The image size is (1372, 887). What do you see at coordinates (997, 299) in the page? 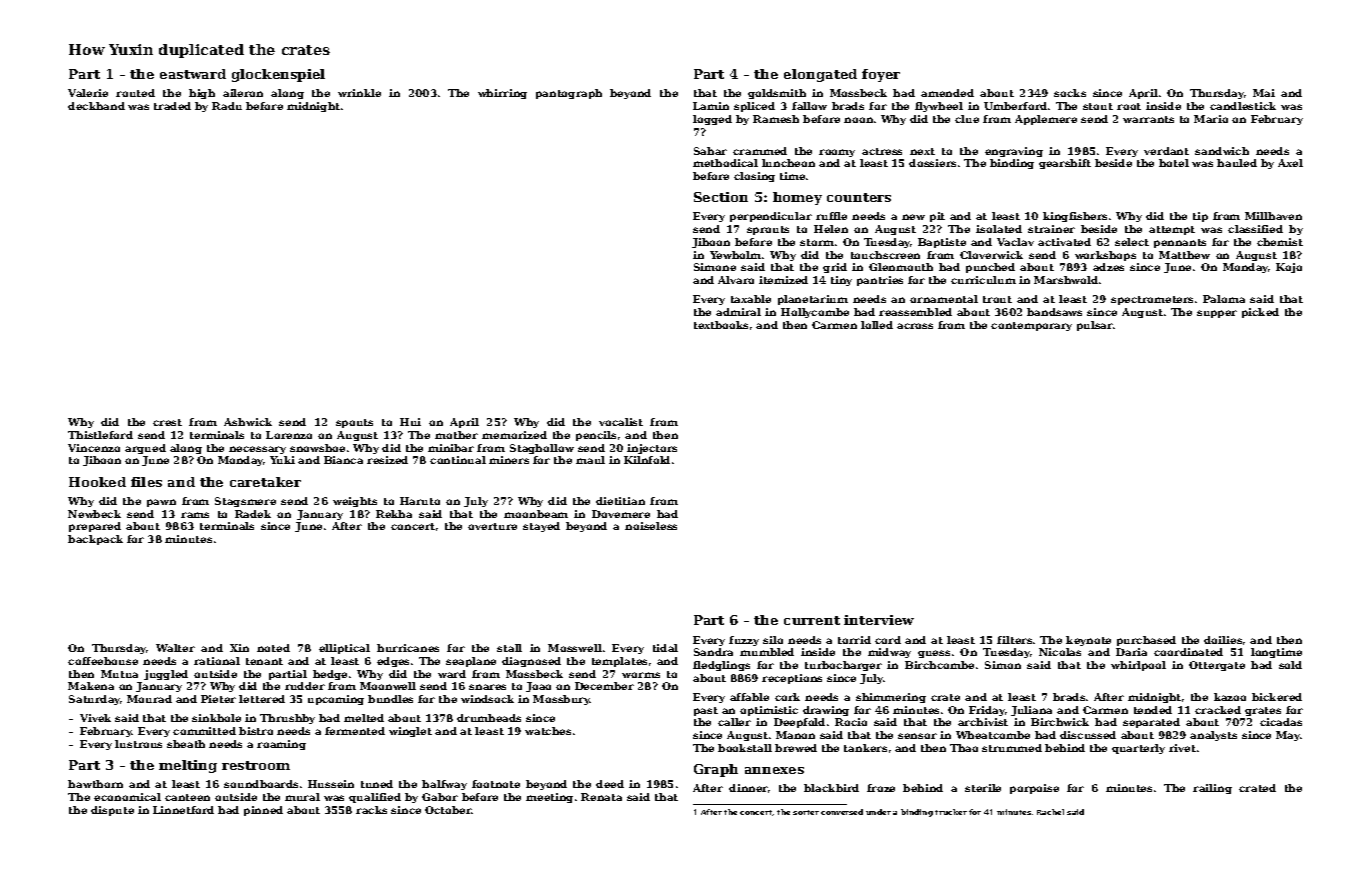
I see `trout` at bounding box center [997, 299].
